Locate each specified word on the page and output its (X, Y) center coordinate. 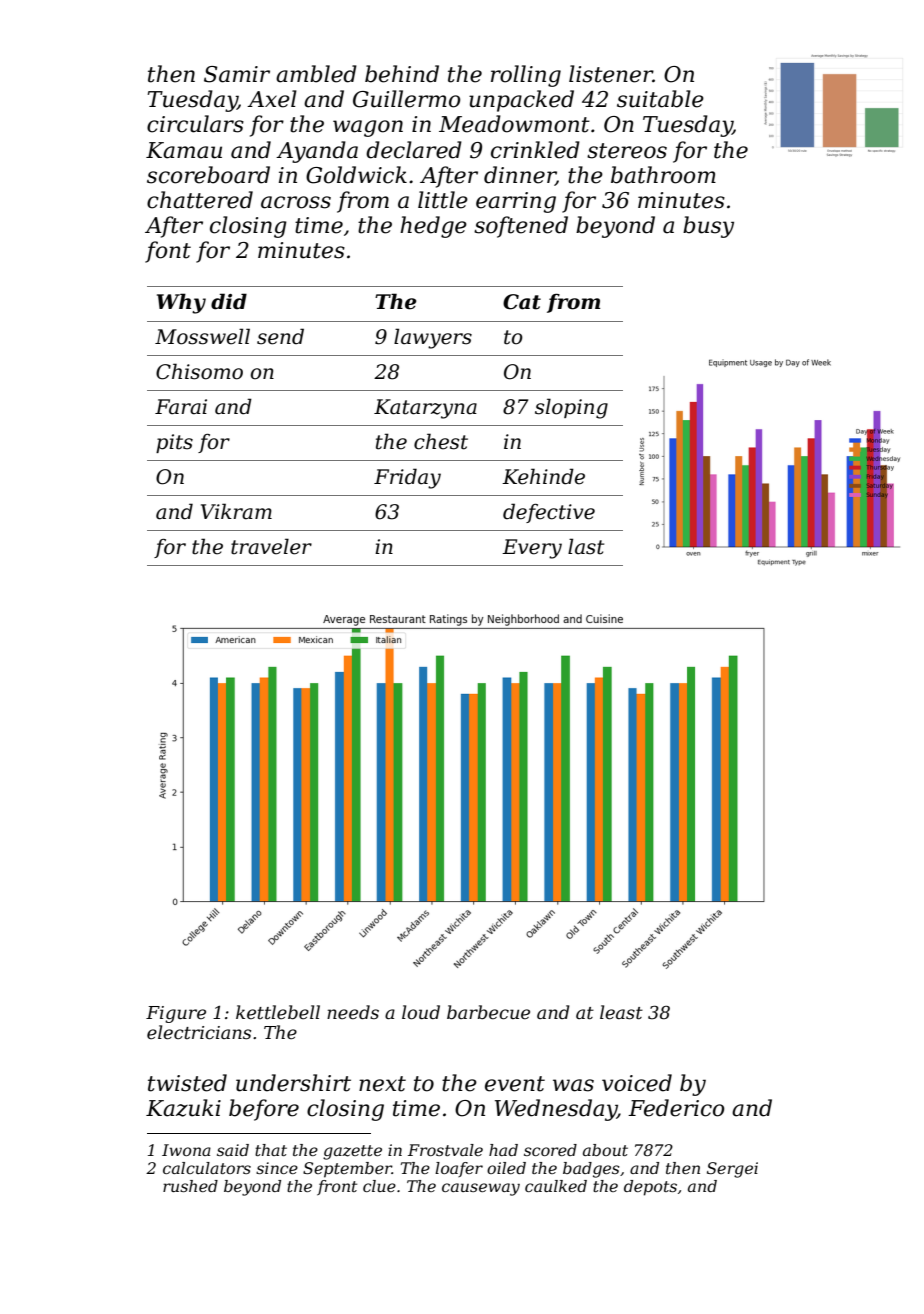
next (382, 1084)
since (277, 1168)
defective (549, 513)
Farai (181, 407)
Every (532, 549)
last (586, 546)
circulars (195, 124)
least (621, 1012)
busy (708, 227)
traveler (271, 546)
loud (421, 1012)
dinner (520, 175)
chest (441, 441)
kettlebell (278, 1012)
